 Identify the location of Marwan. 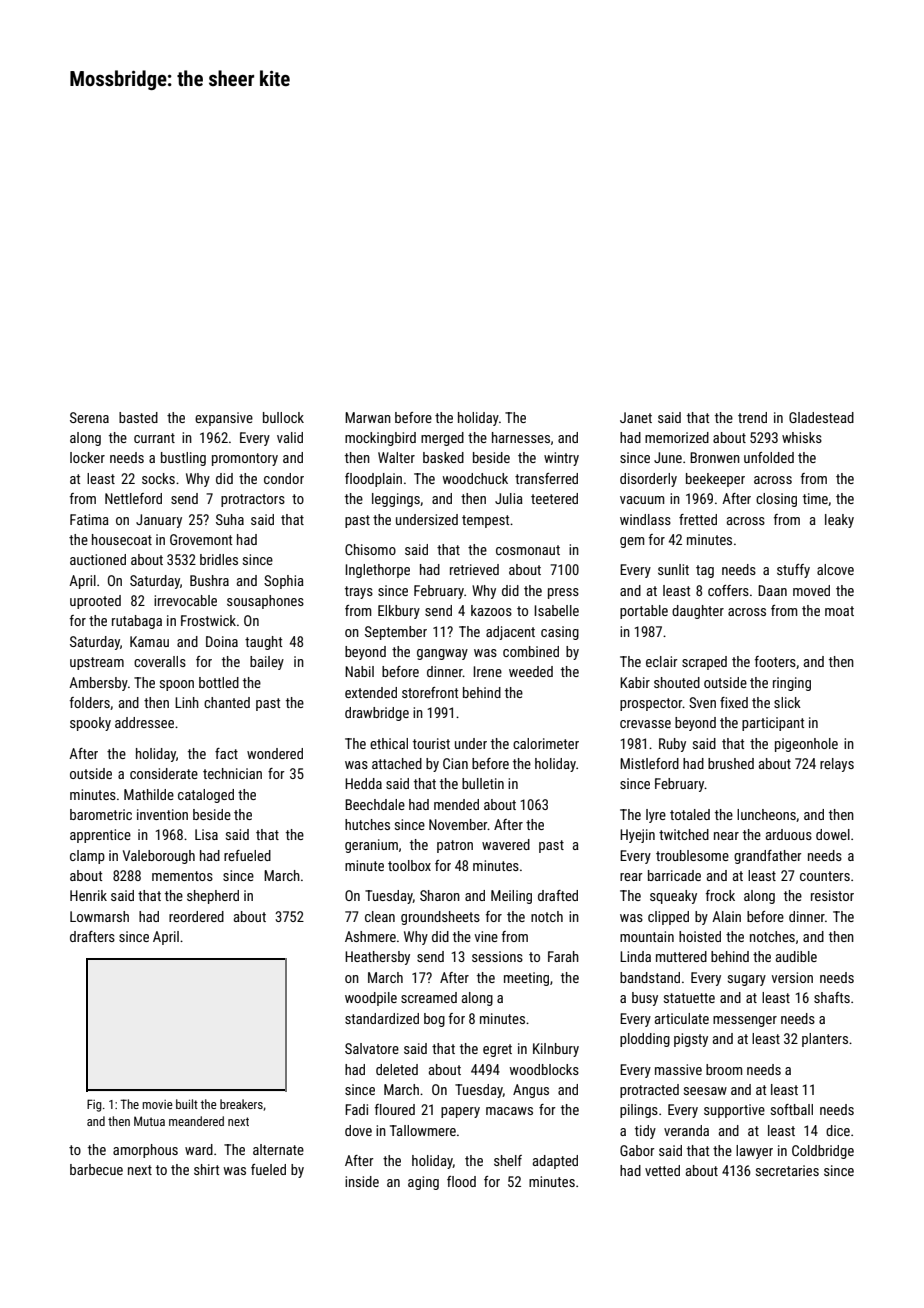
(368, 417).
